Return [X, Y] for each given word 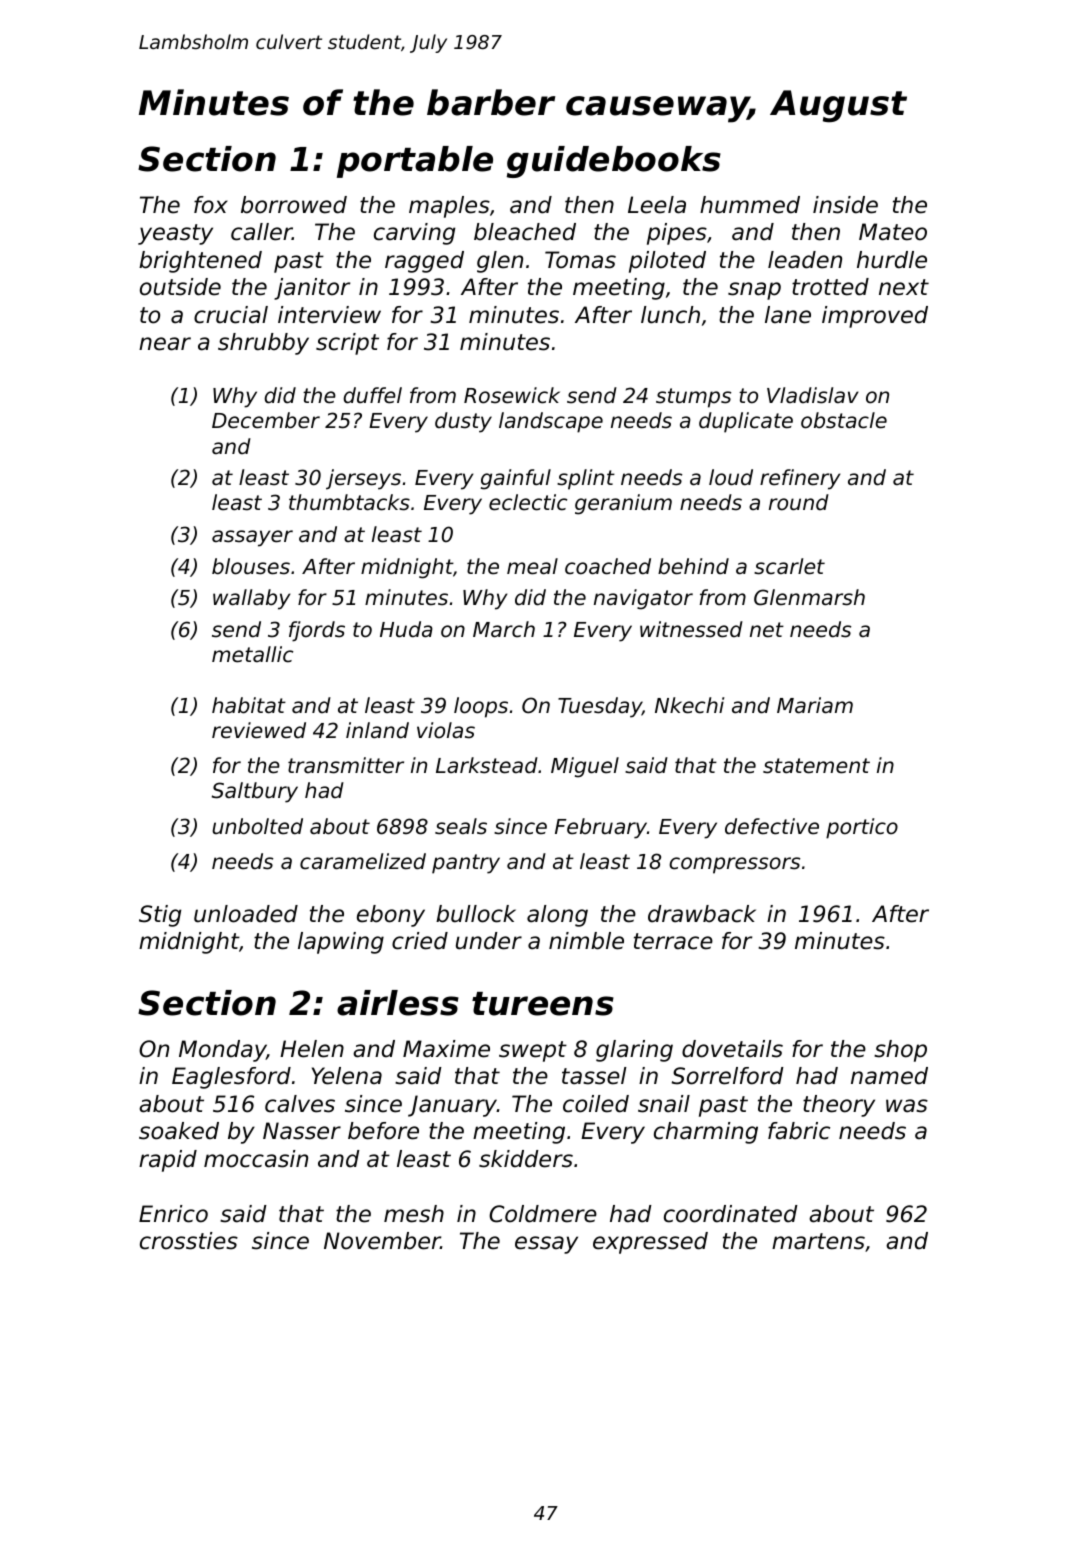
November [382, 1241]
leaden [805, 260]
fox [211, 205]
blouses [251, 566]
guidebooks [614, 162]
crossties [189, 1241]
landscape [551, 422]
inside [845, 205]
